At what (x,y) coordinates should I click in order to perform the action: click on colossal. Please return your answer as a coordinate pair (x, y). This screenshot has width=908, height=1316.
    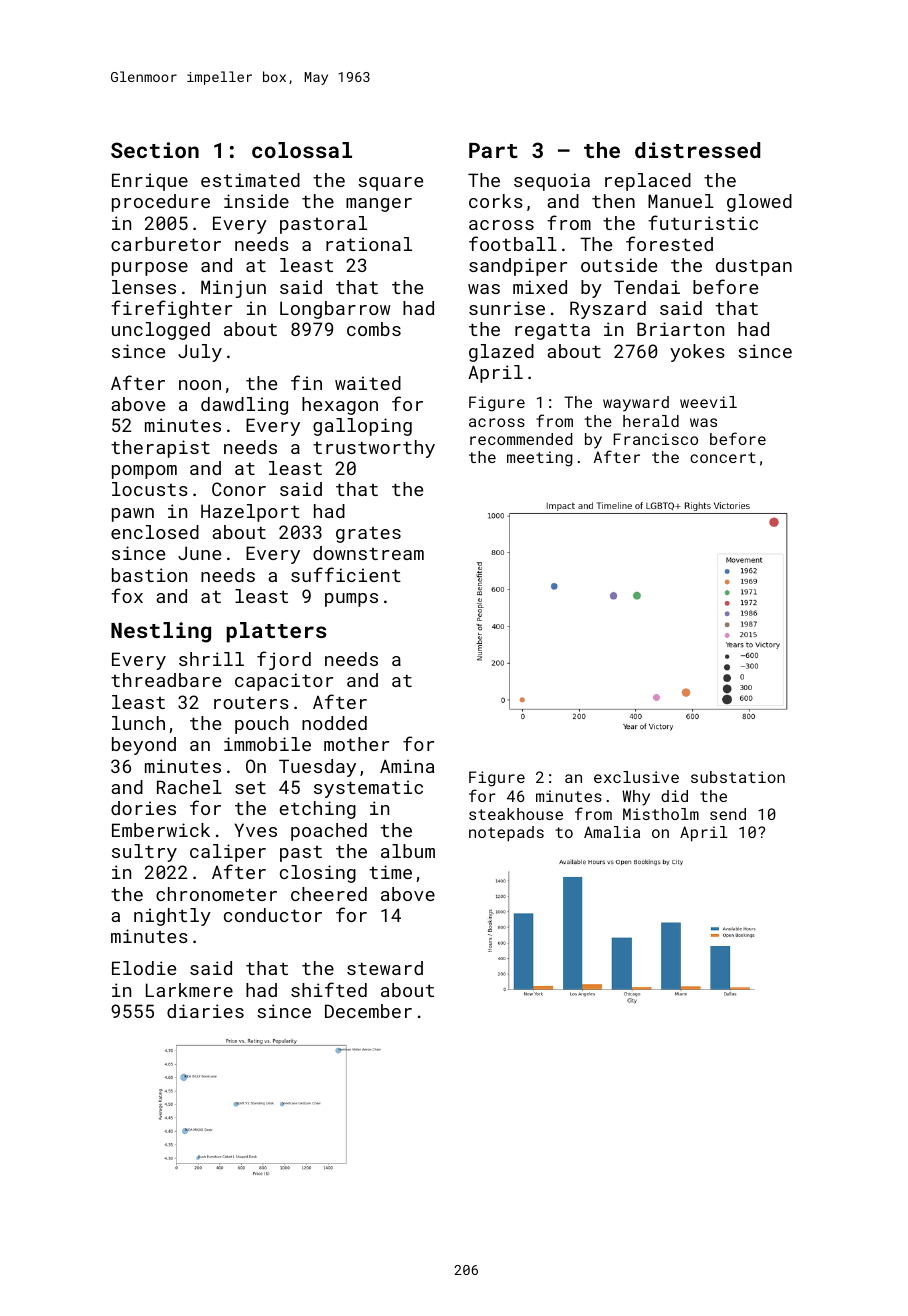
    Looking at the image, I should click on (302, 150).
